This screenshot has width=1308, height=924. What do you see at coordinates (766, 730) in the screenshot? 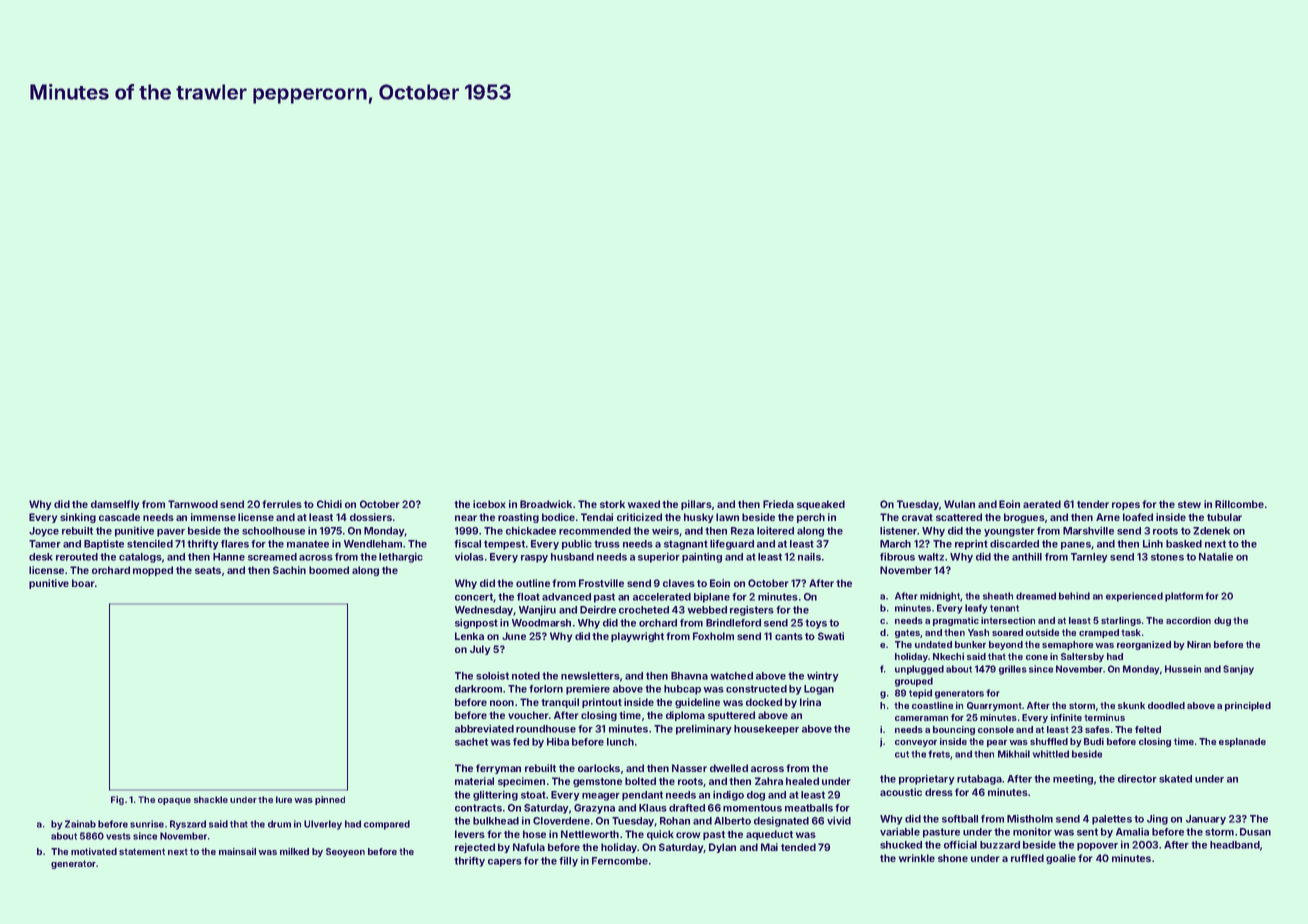
I see `housekeeper` at bounding box center [766, 730].
